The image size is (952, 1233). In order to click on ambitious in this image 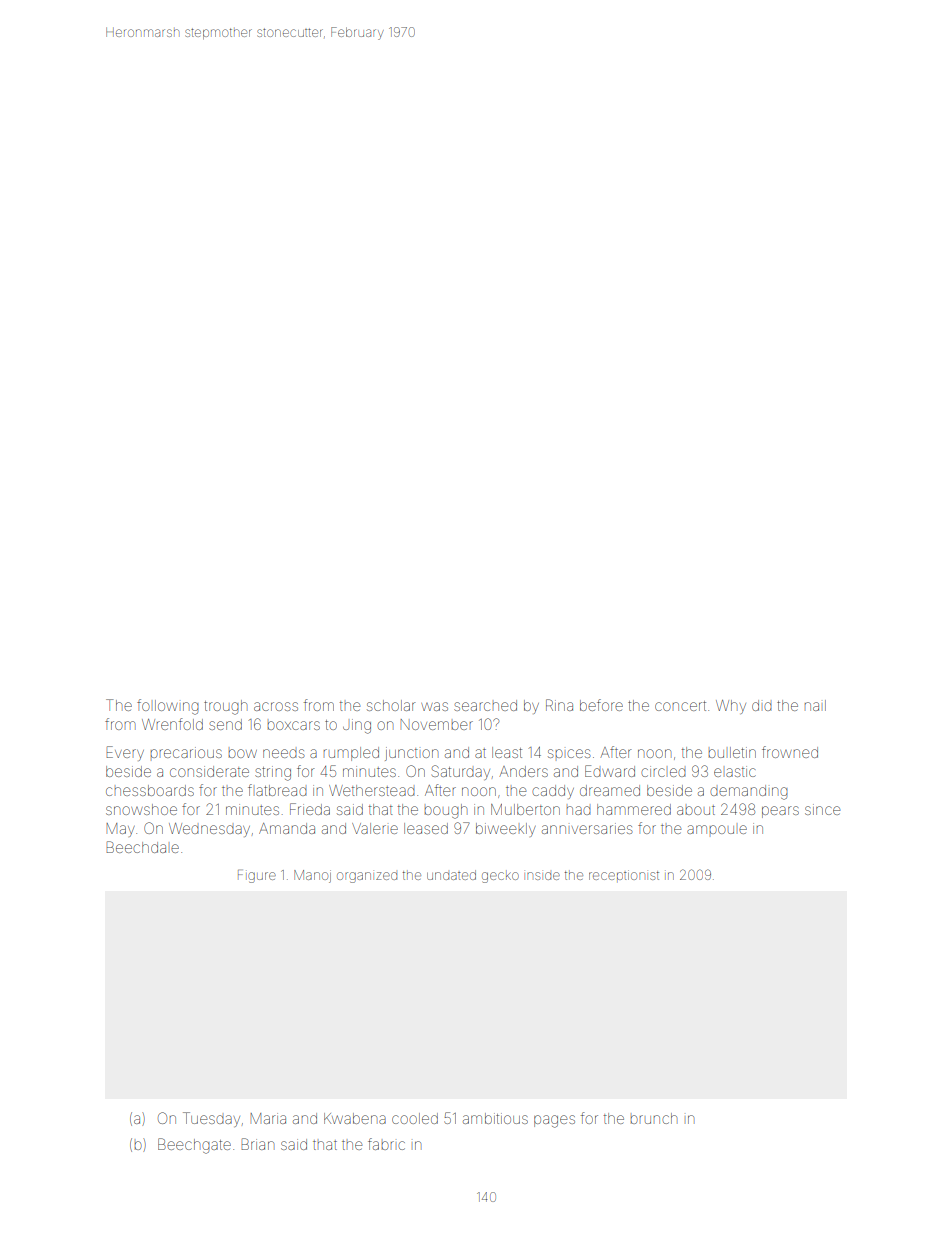, I will do `click(495, 1118)`.
